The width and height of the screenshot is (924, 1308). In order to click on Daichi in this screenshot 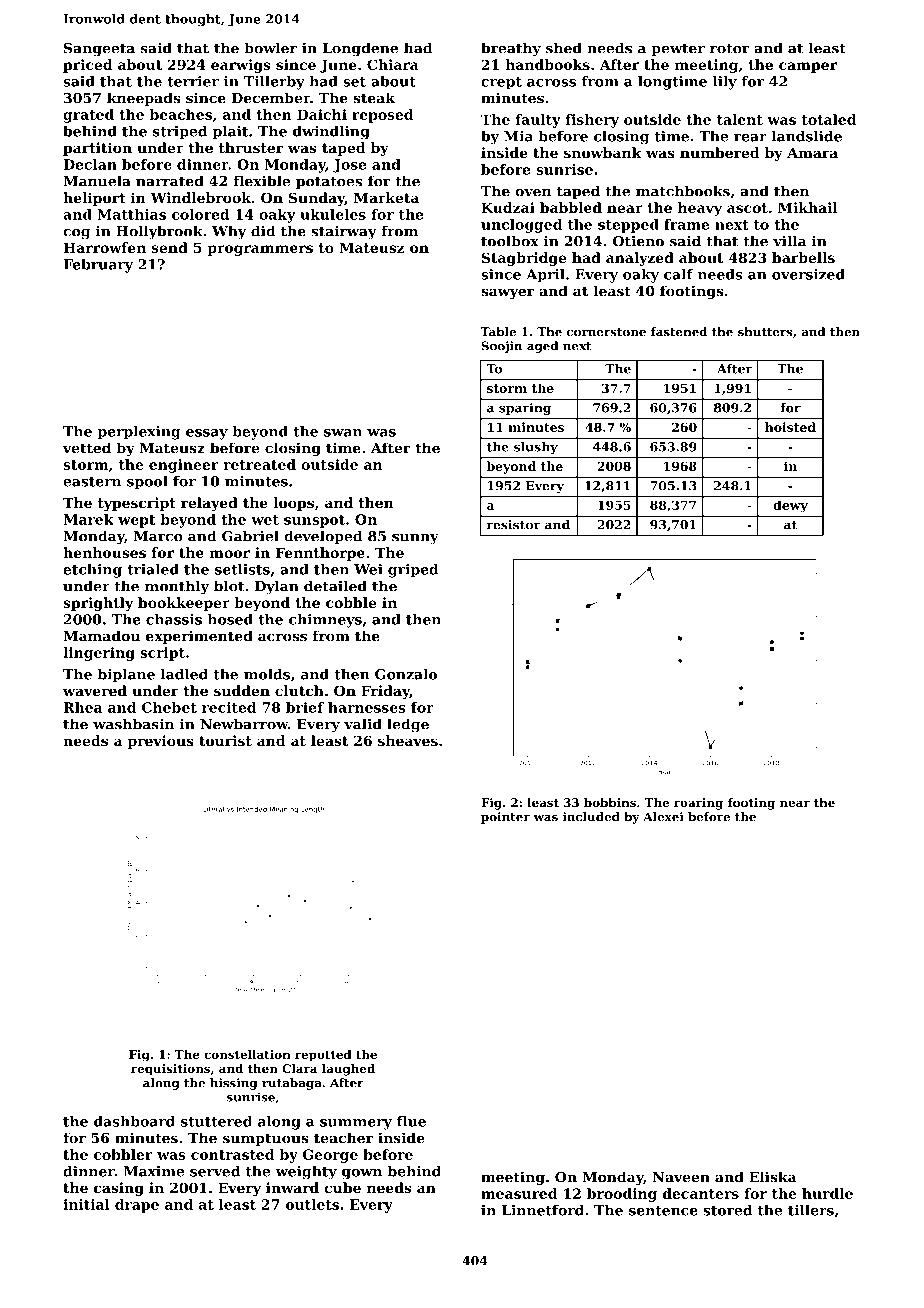, I will do `click(322, 114)`.
